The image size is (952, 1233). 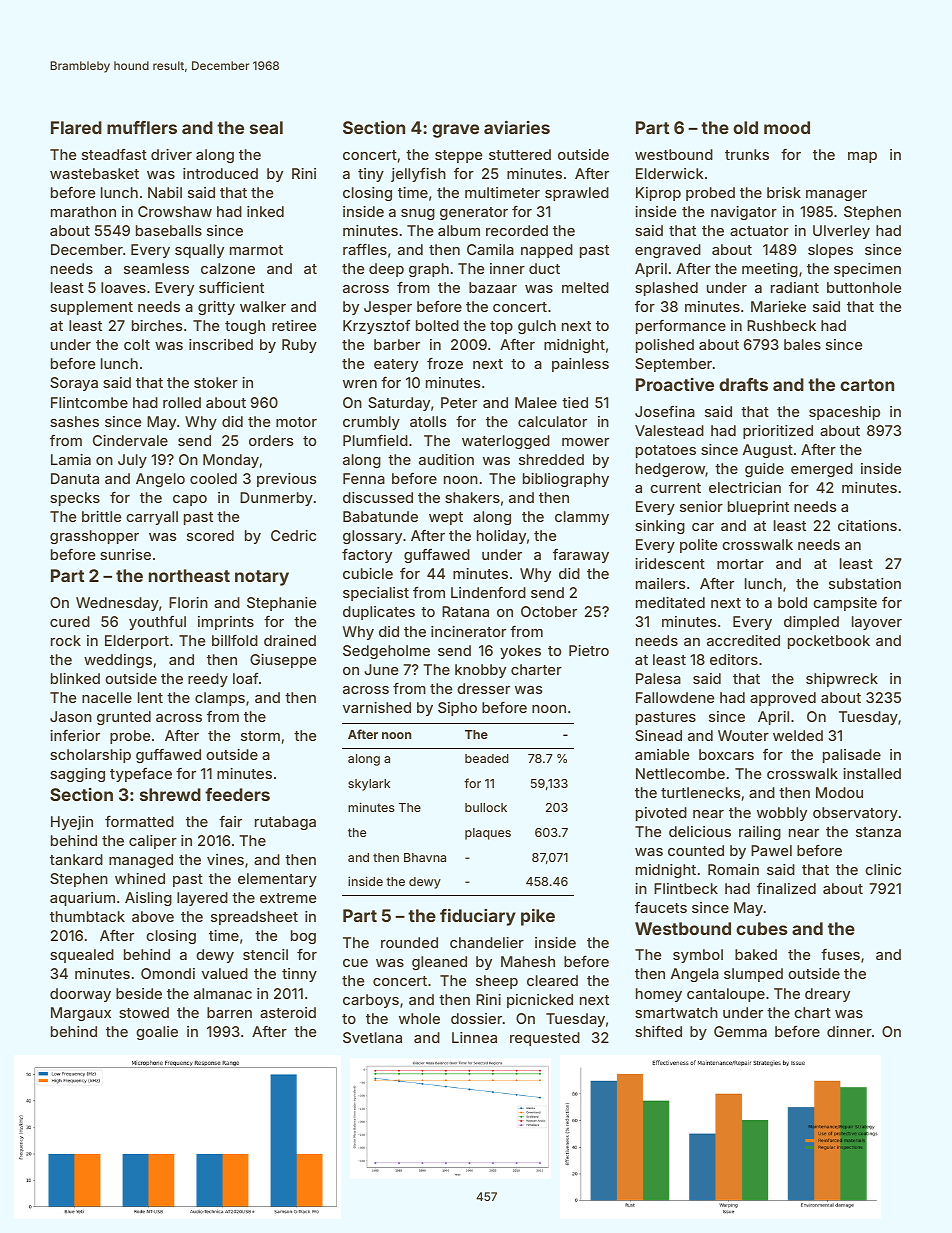 What do you see at coordinates (844, 413) in the screenshot?
I see `spaceship` at bounding box center [844, 413].
